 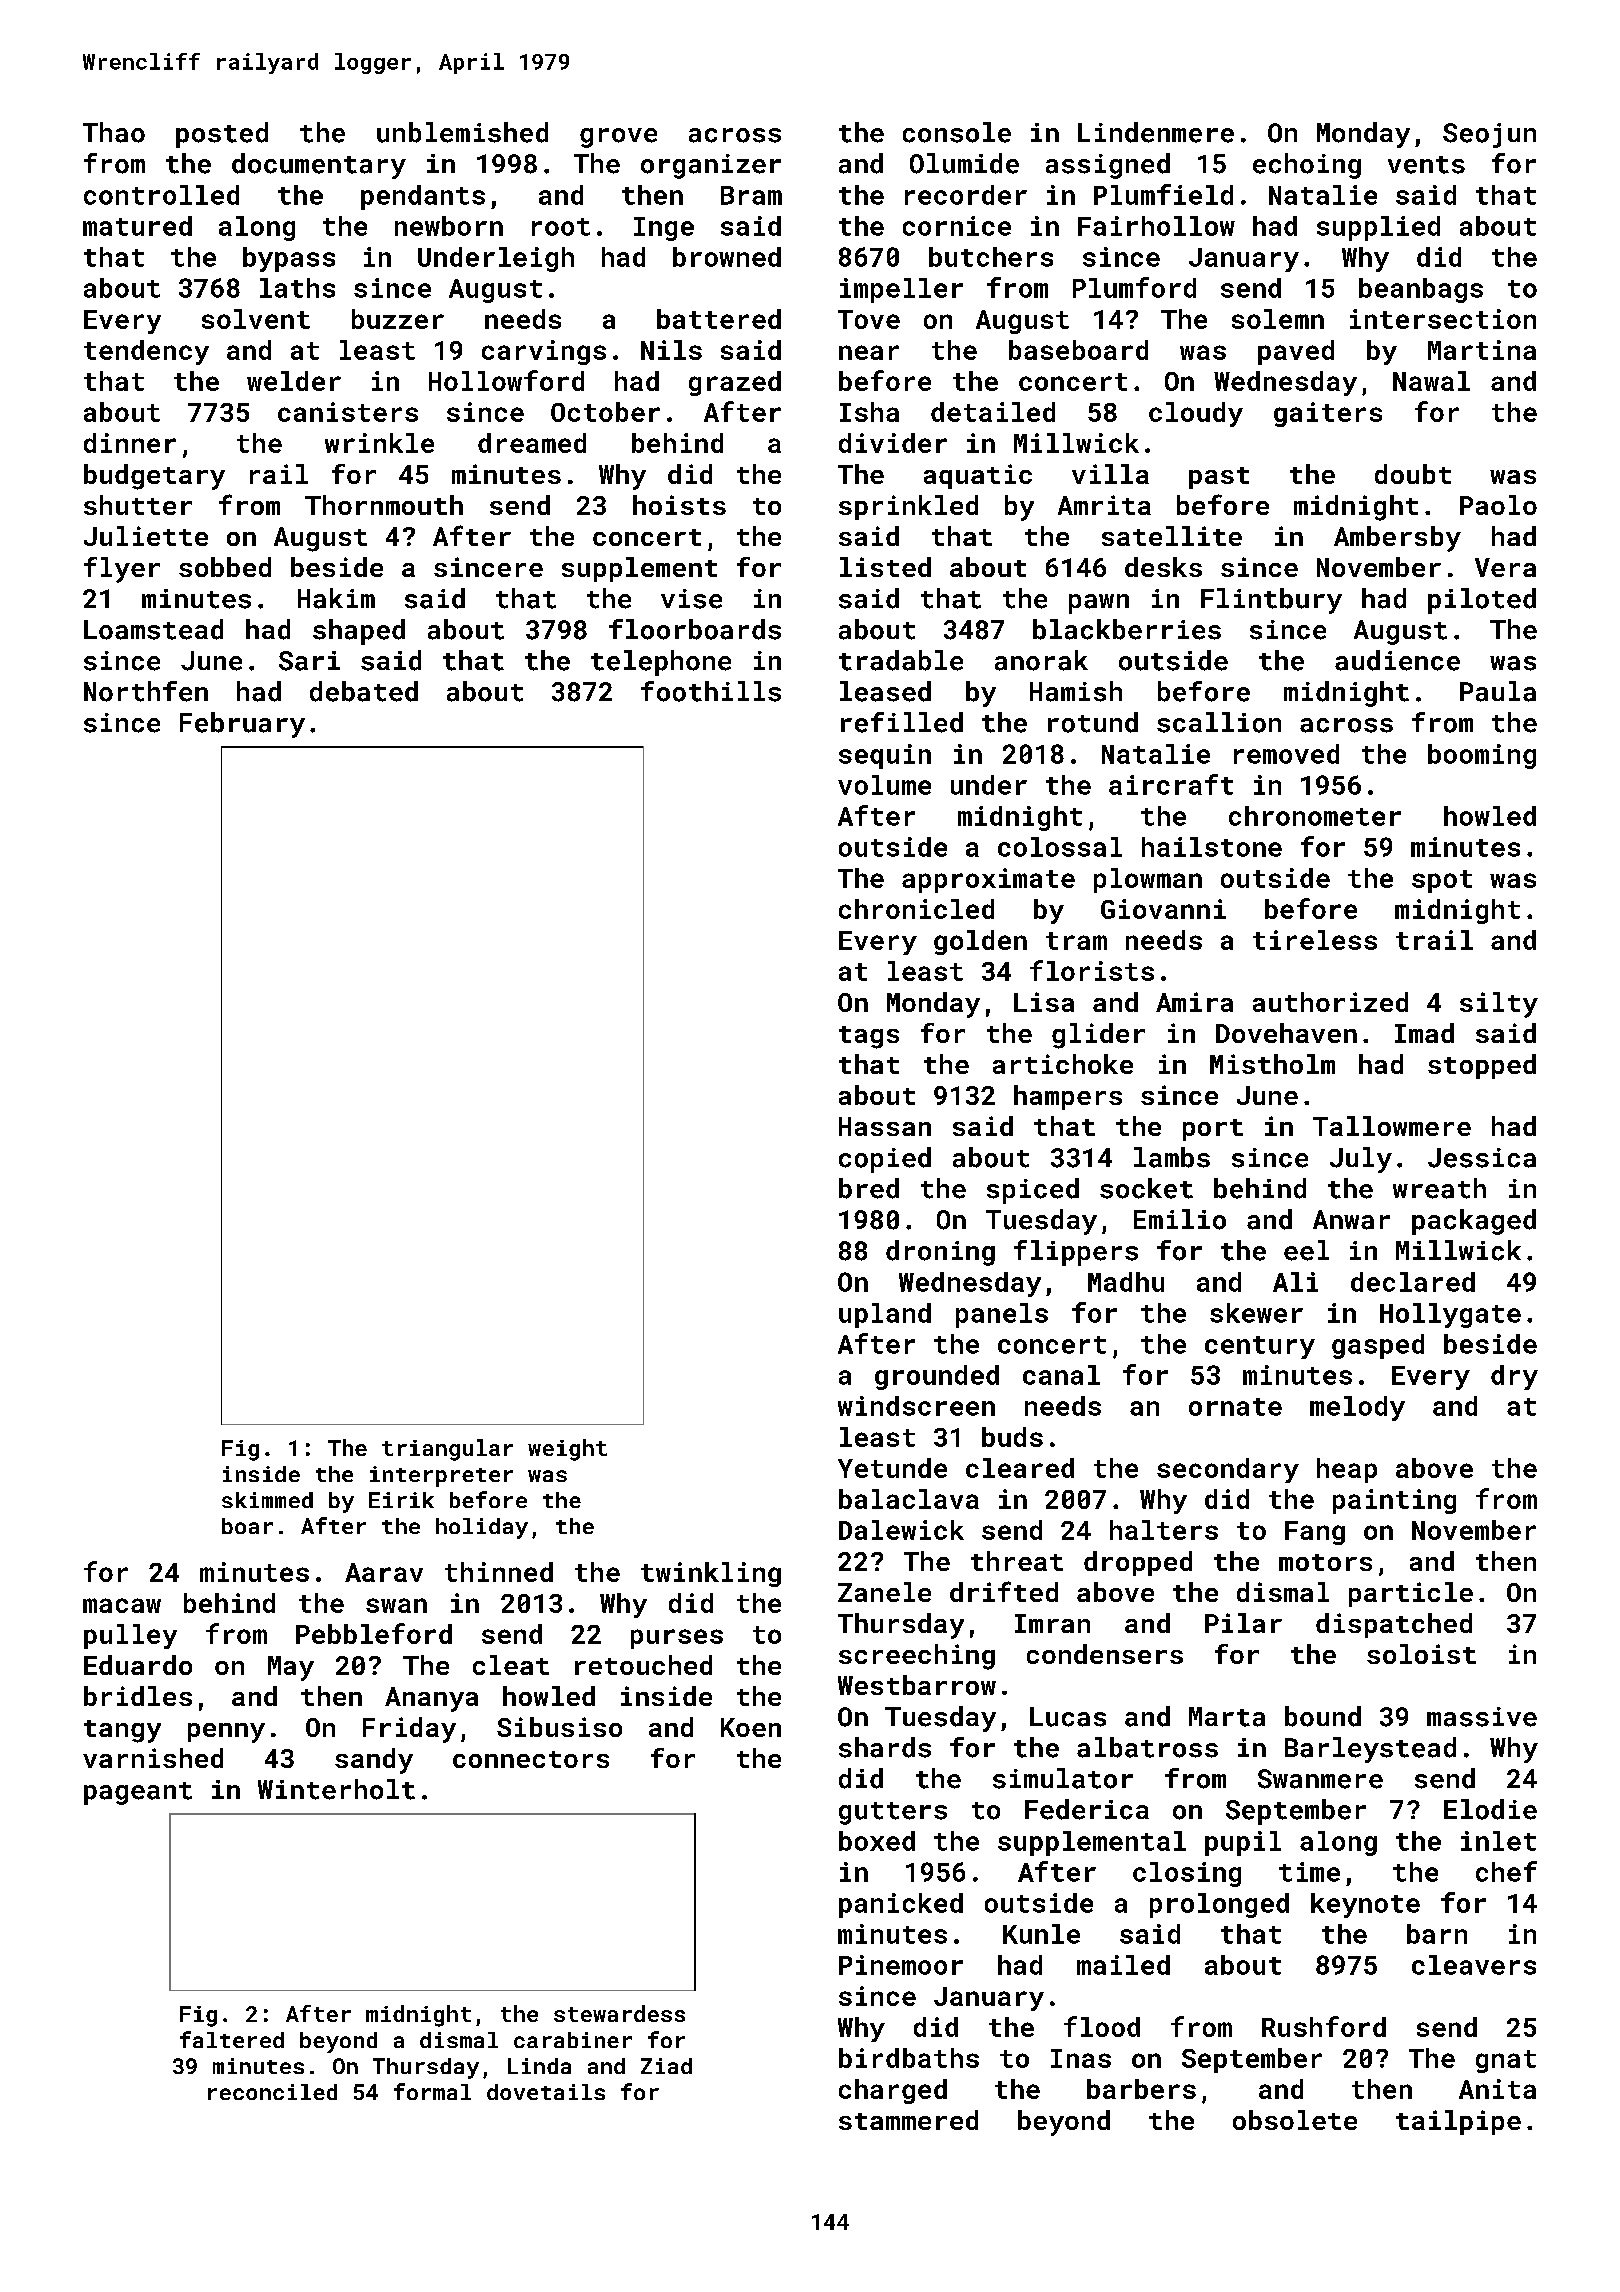 I want to click on console, so click(x=957, y=132).
